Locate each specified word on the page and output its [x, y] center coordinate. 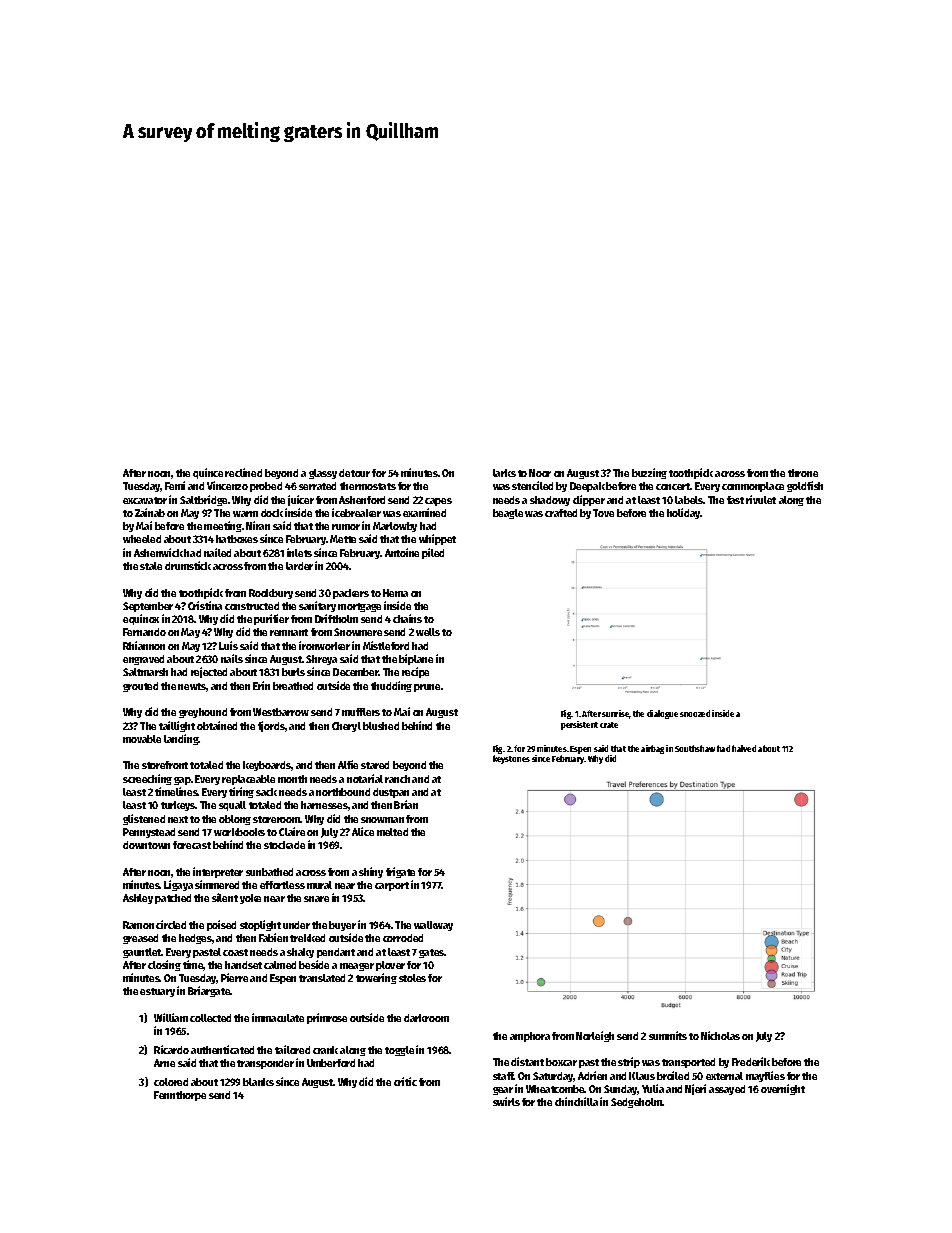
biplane [416, 659]
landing [181, 739]
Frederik [751, 1061]
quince [208, 473]
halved [744, 748]
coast [235, 952]
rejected [209, 672]
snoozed [695, 713]
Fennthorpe [180, 1096]
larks [504, 473]
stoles [412, 978]
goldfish [805, 486]
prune [427, 688]
